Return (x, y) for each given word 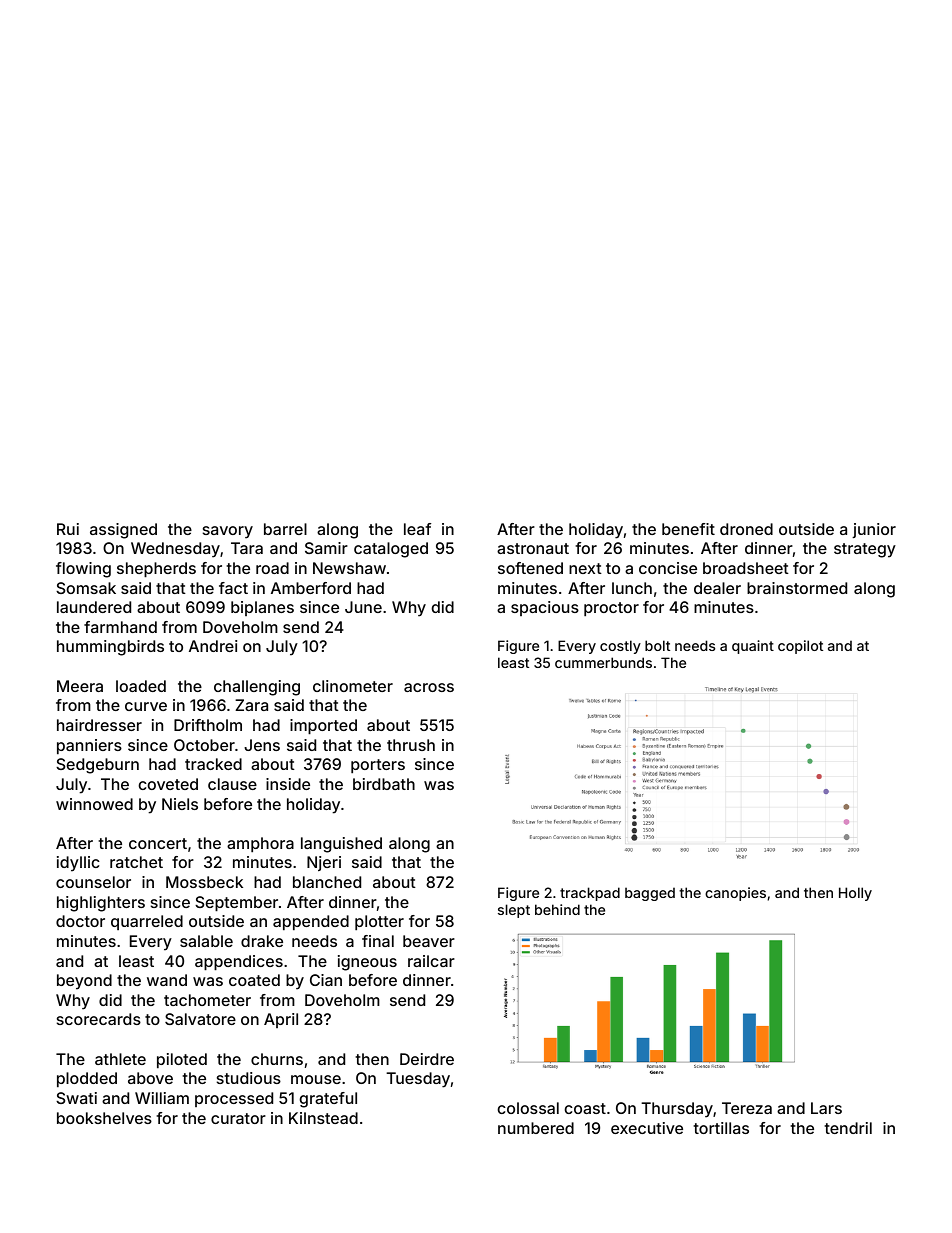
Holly (855, 894)
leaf (417, 529)
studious (249, 1078)
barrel (285, 529)
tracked (213, 764)
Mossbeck (204, 882)
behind (557, 909)
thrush (411, 745)
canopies (735, 894)
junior (874, 530)
